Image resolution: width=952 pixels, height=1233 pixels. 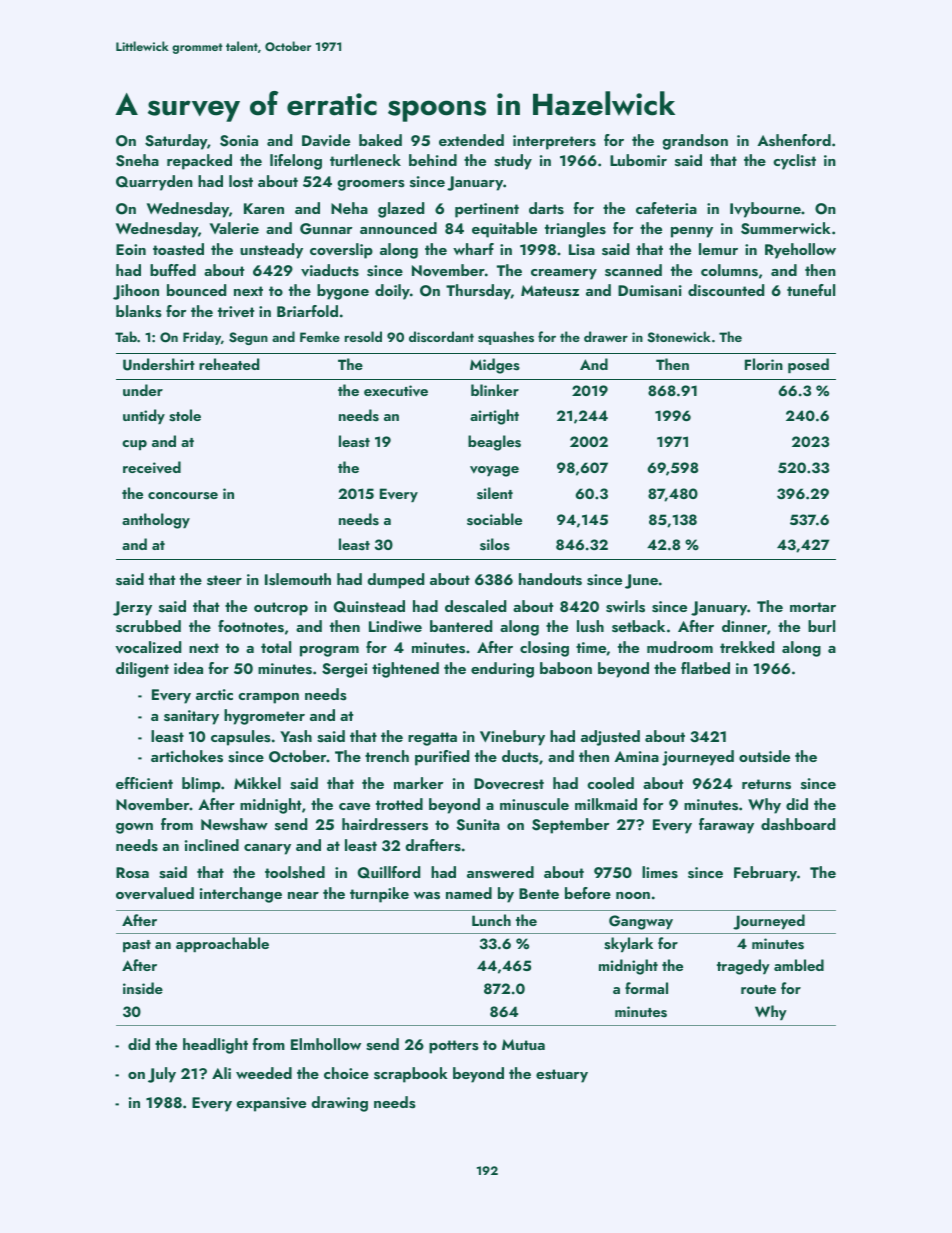 I want to click on cooled, so click(x=610, y=783).
